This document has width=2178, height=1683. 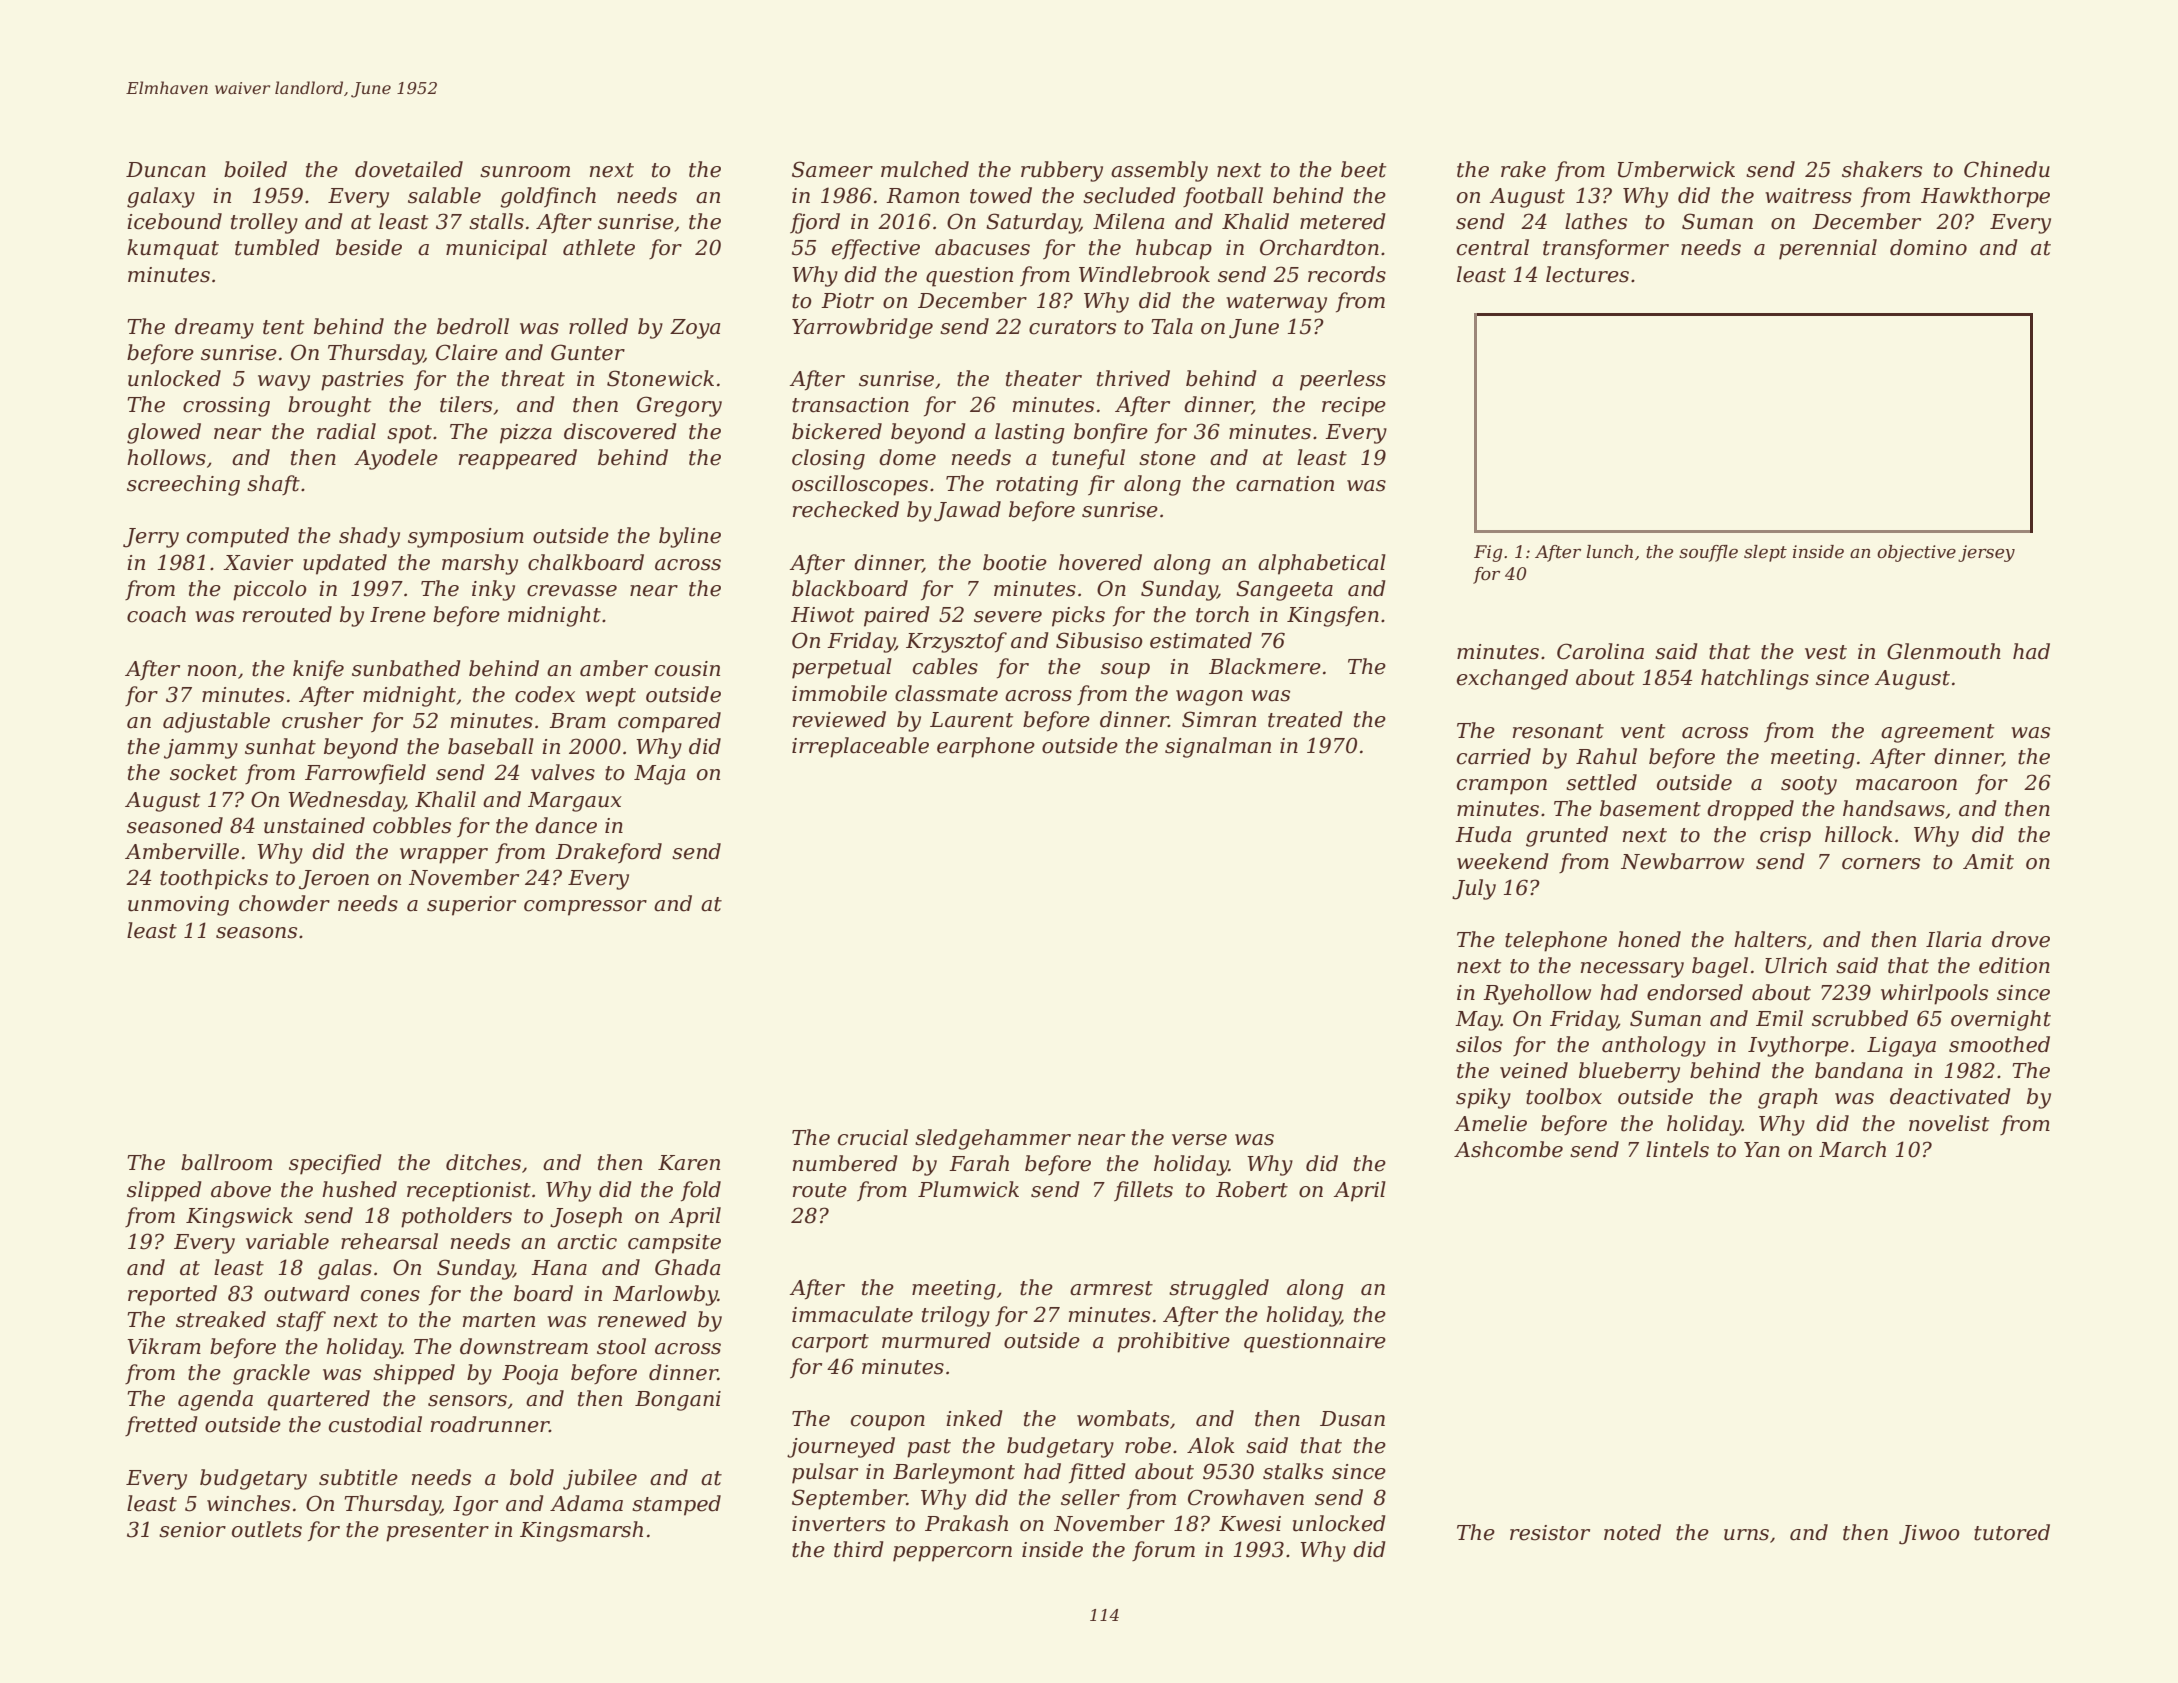 I want to click on toolbox, so click(x=1564, y=1096).
